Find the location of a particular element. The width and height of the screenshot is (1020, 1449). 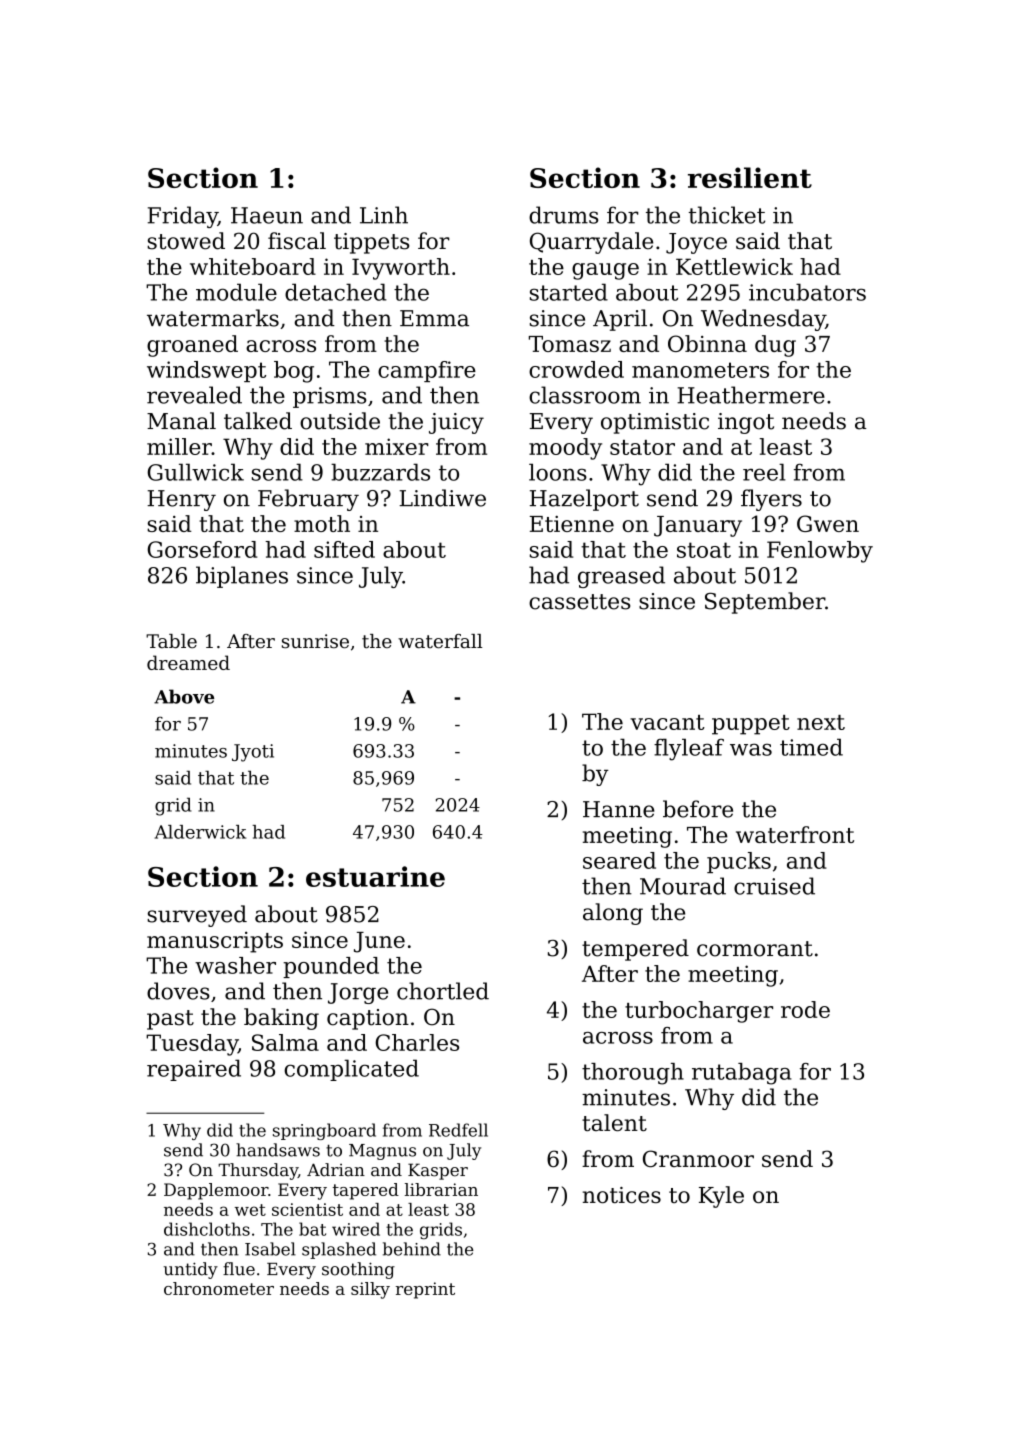

reel is located at coordinates (764, 472).
